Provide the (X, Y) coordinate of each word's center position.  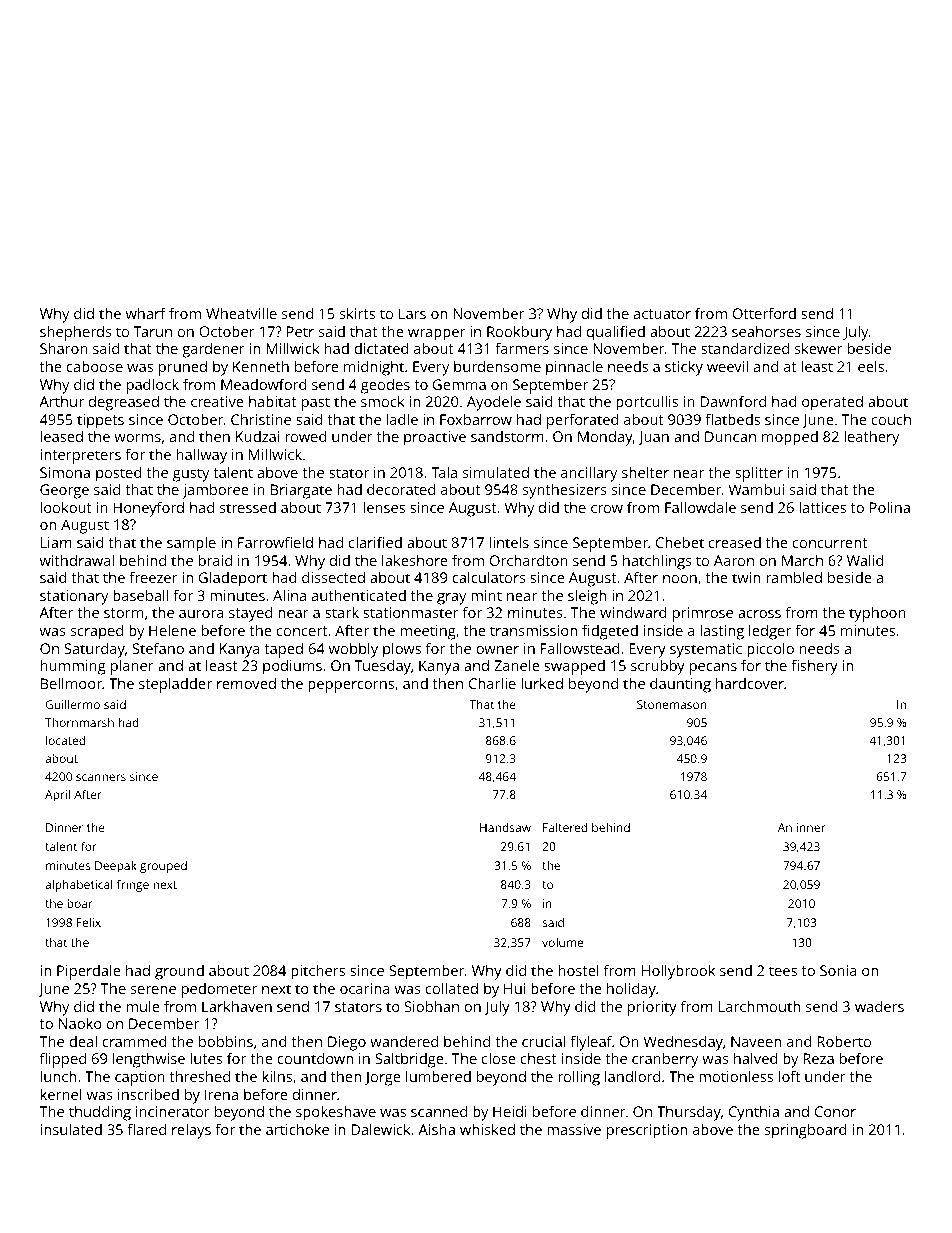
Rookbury (519, 333)
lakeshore (415, 560)
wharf (146, 313)
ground (179, 972)
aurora (201, 614)
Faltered (565, 827)
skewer (818, 348)
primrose (703, 614)
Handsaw (505, 827)
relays (191, 1131)
